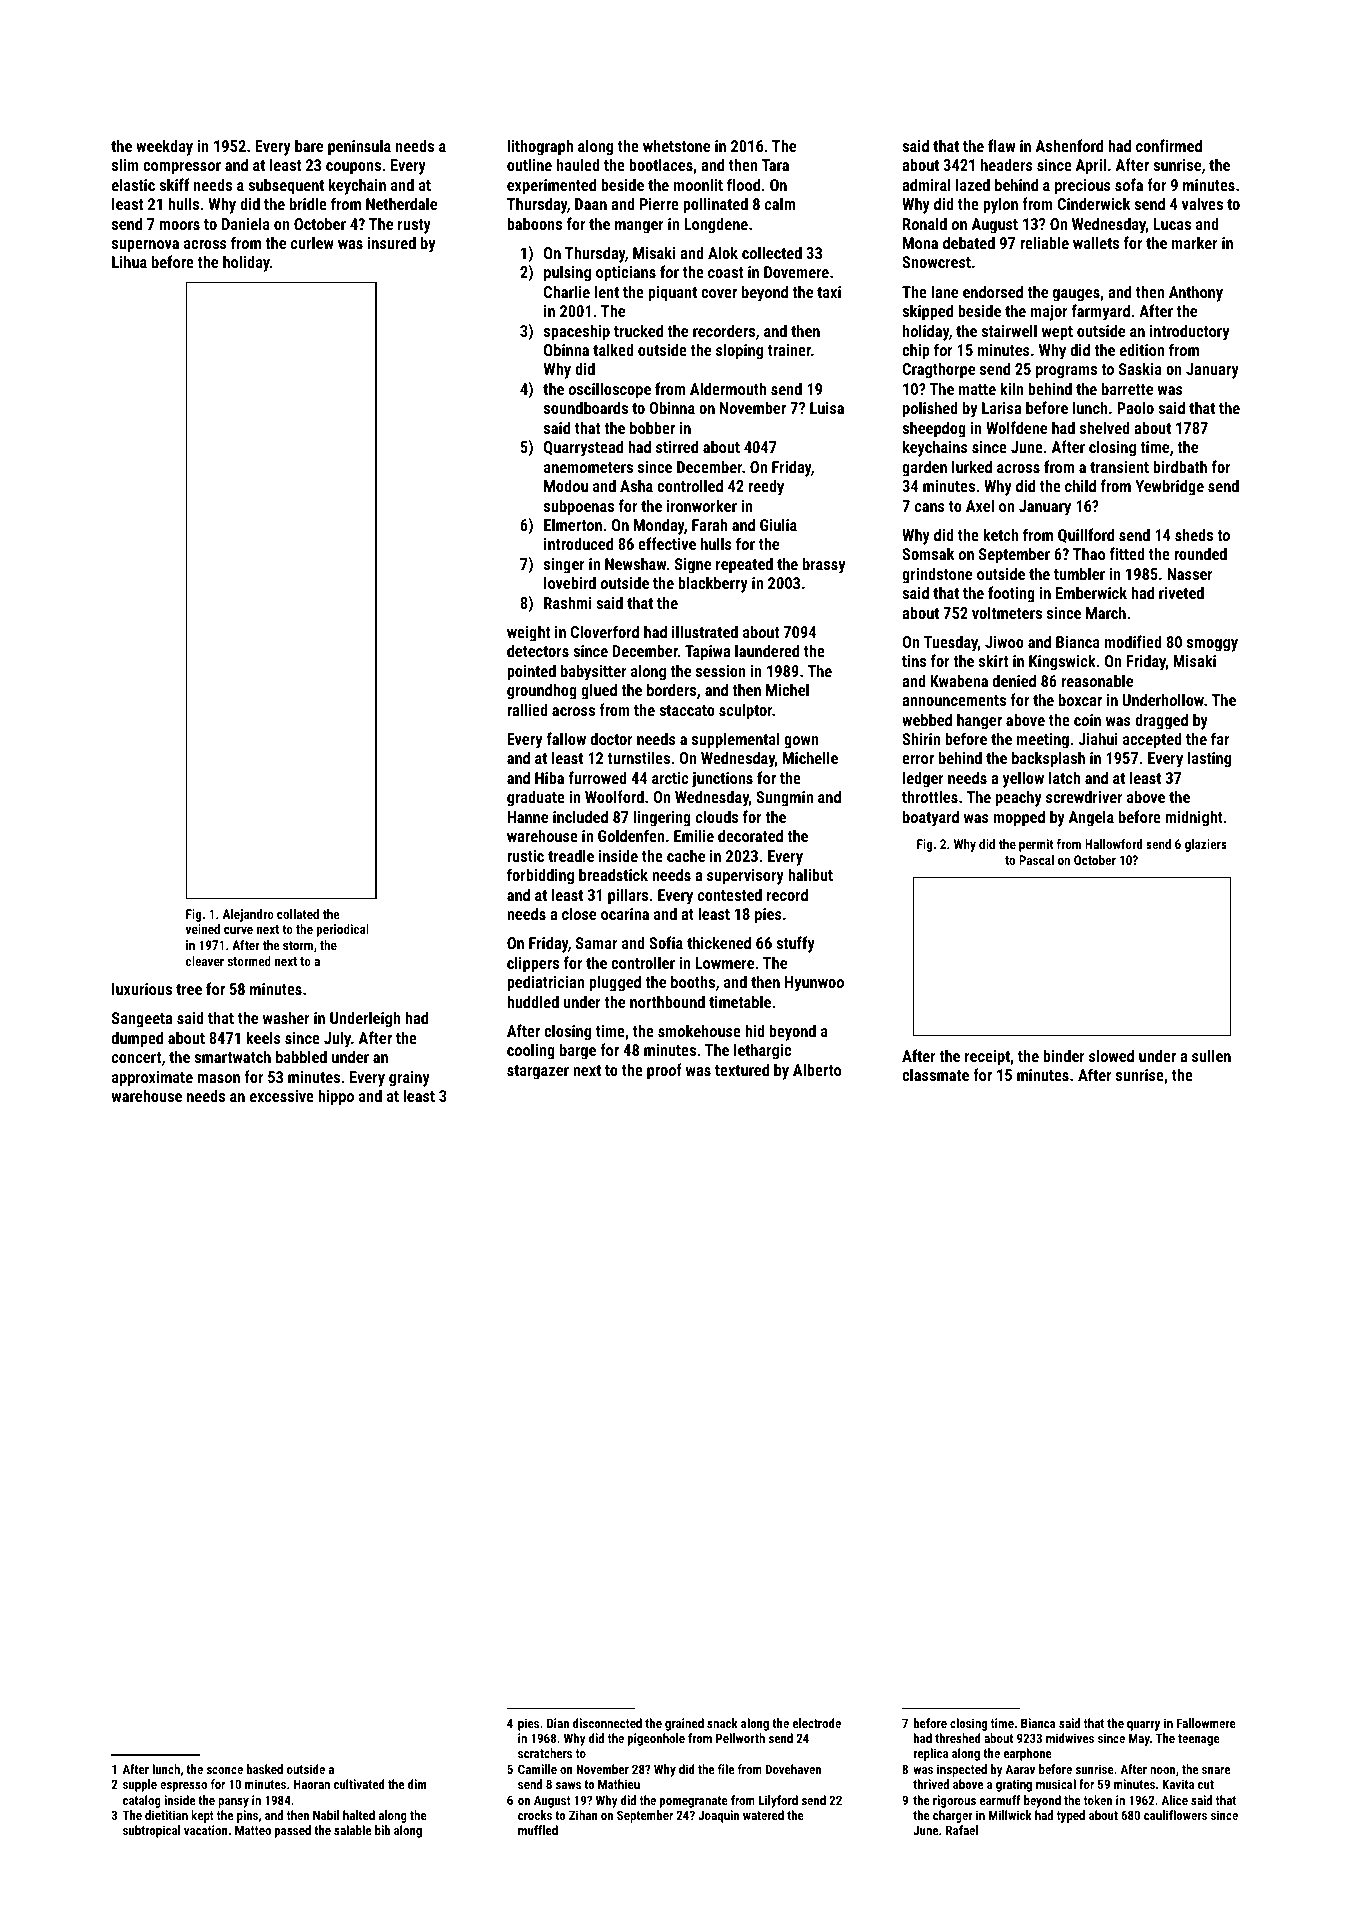  I want to click on bib, so click(383, 1830).
